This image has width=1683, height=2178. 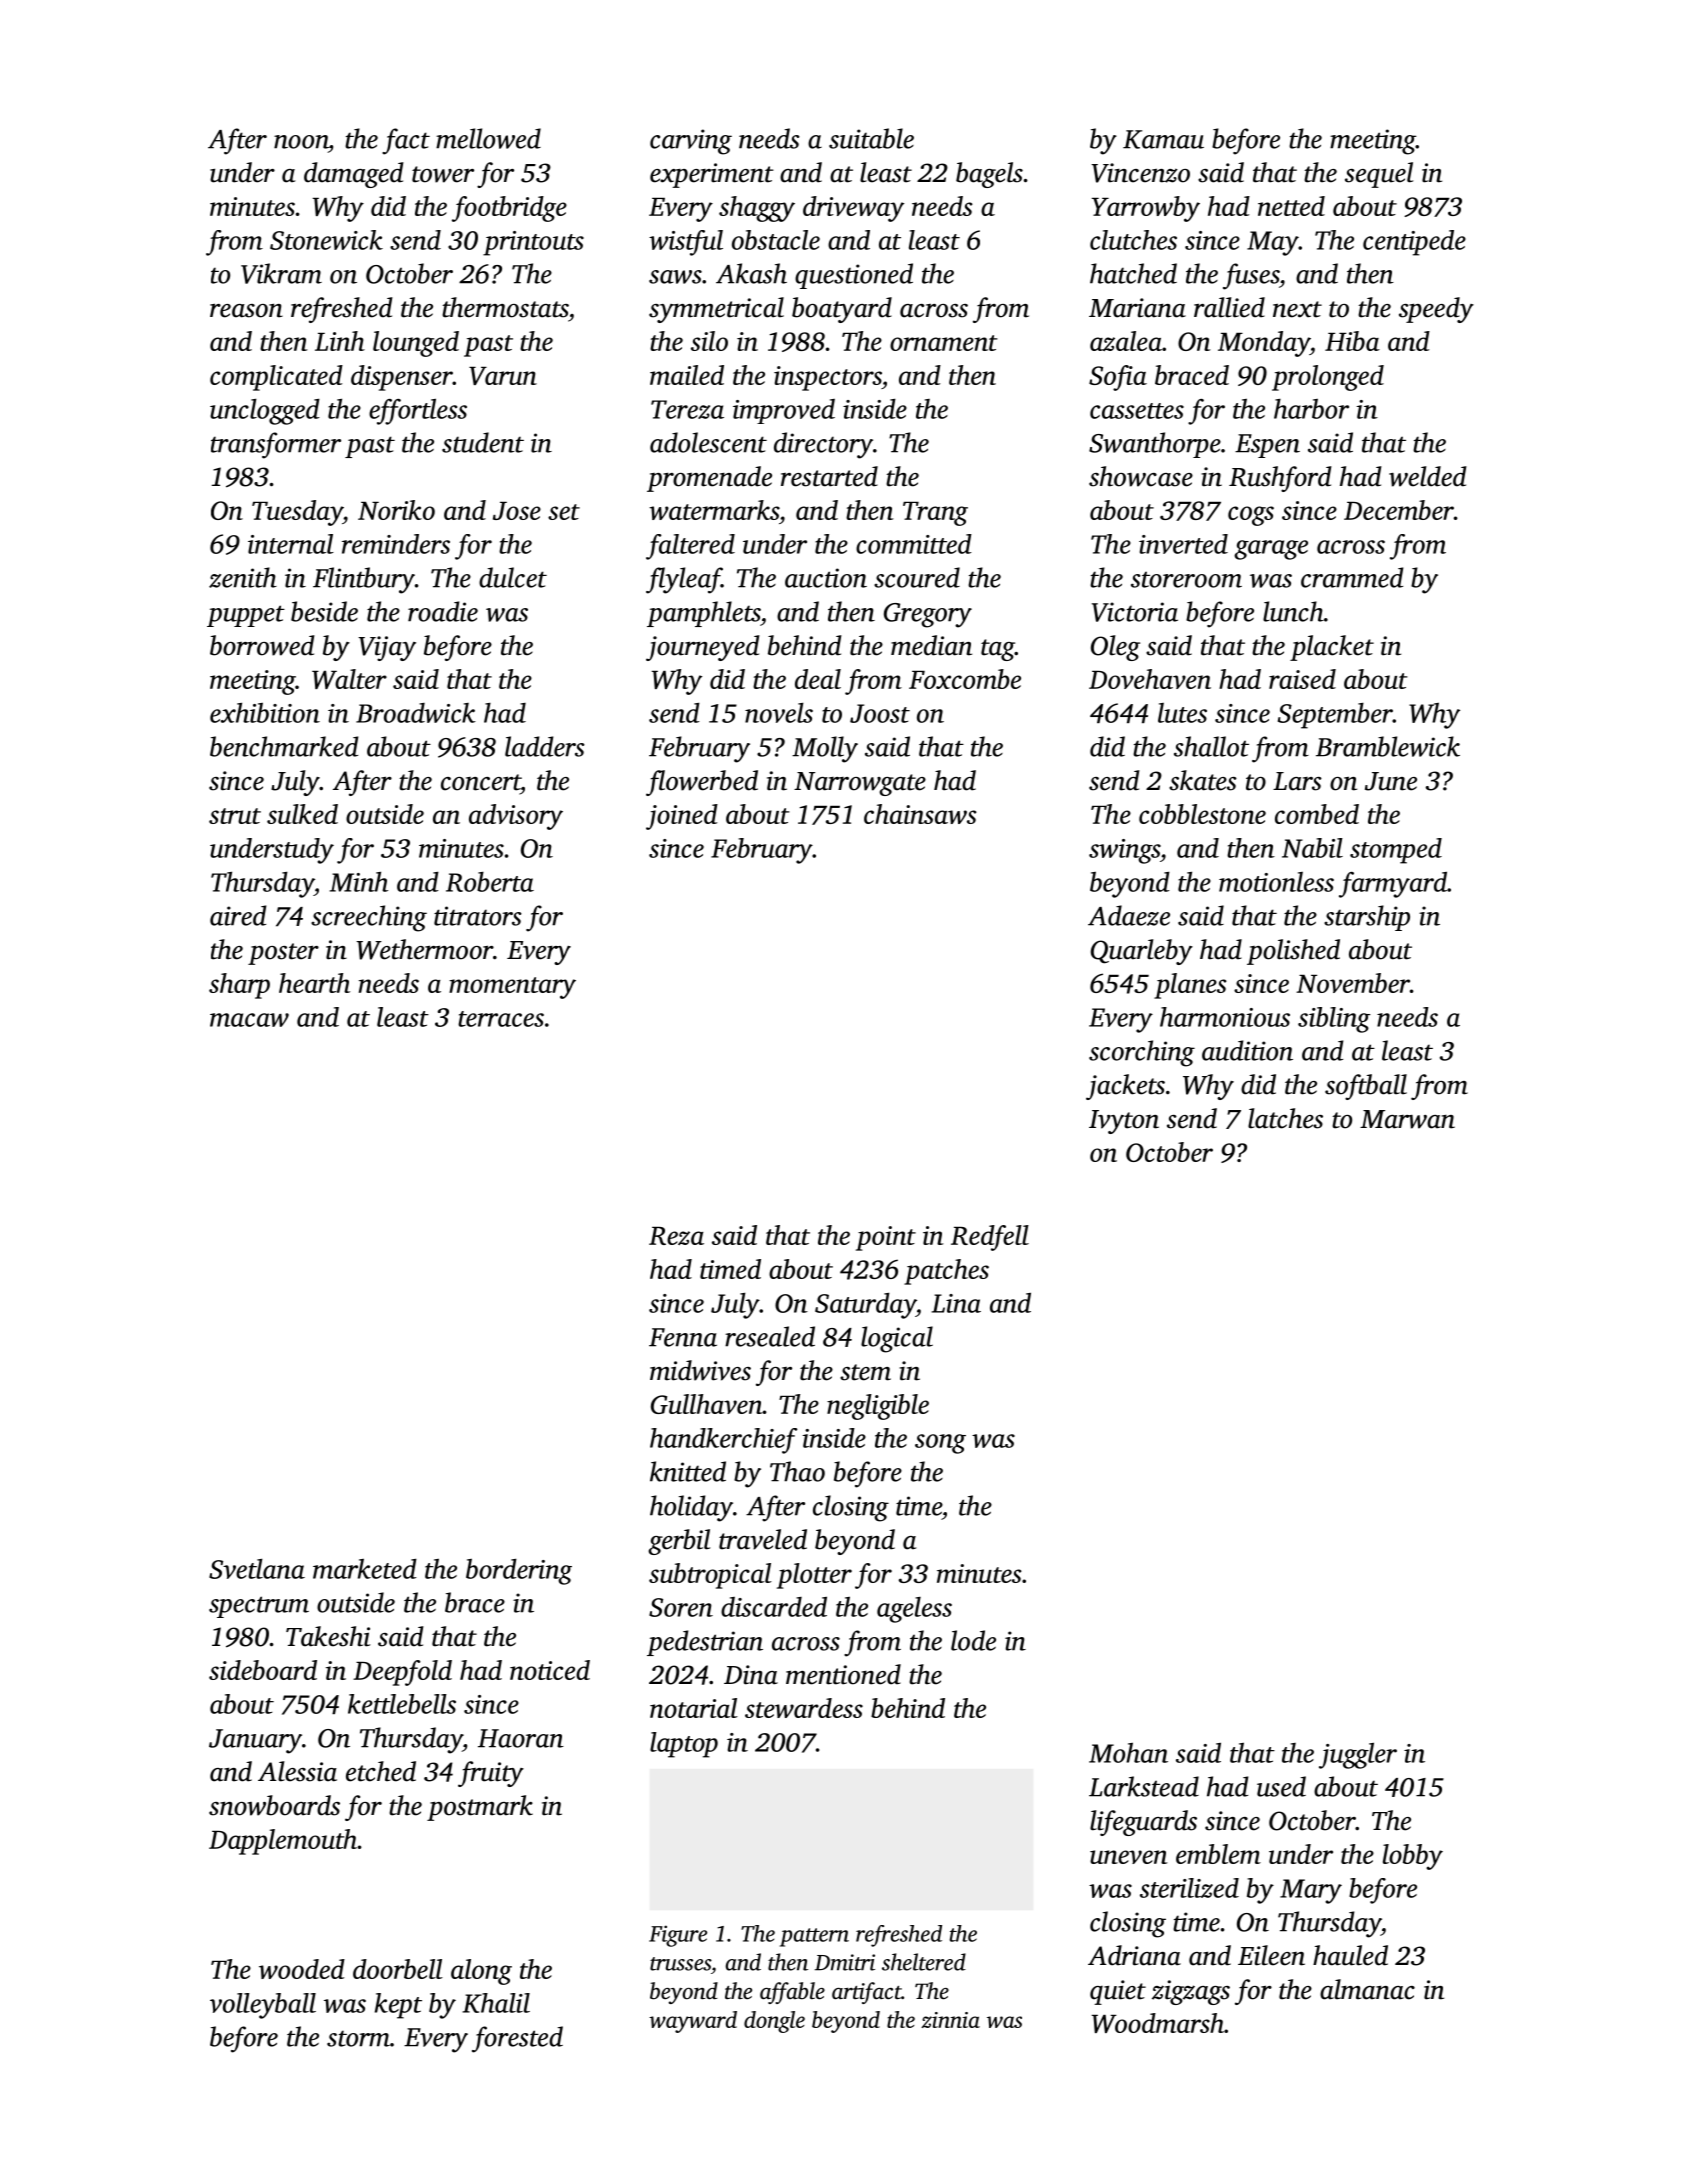 I want to click on sequel, so click(x=1379, y=175).
